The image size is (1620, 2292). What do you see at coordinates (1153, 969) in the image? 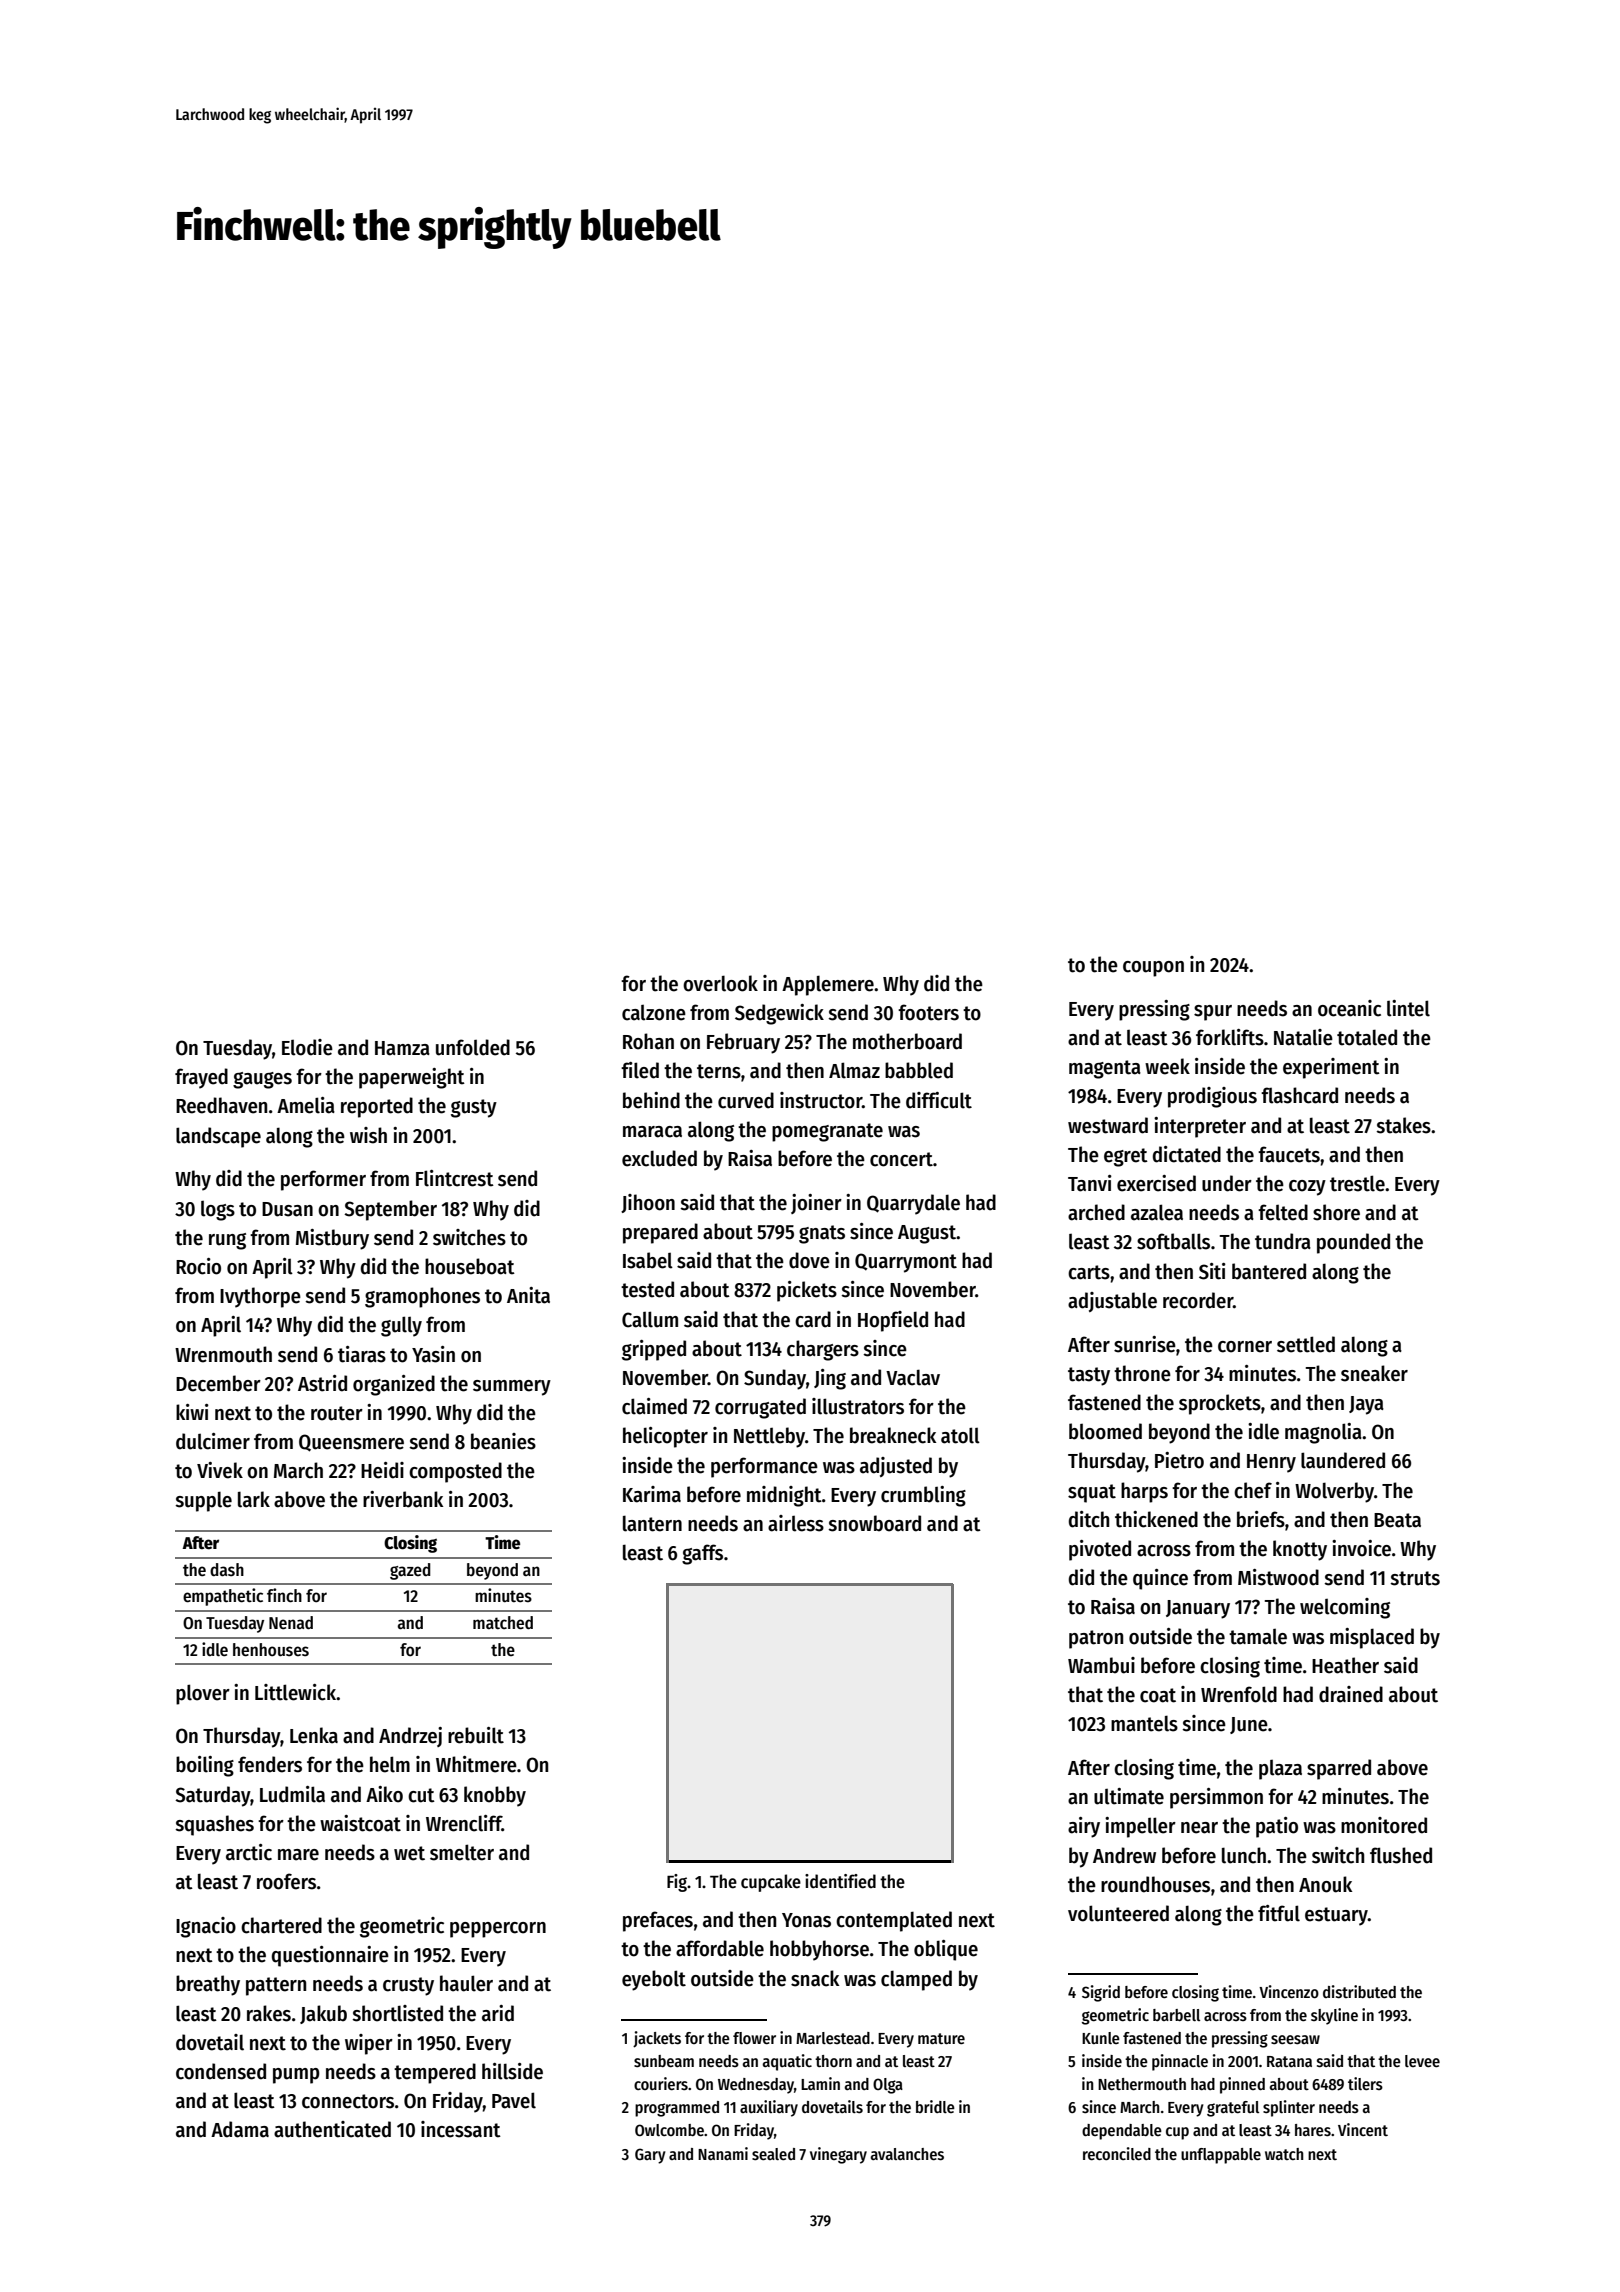
I see `coupon` at bounding box center [1153, 969].
